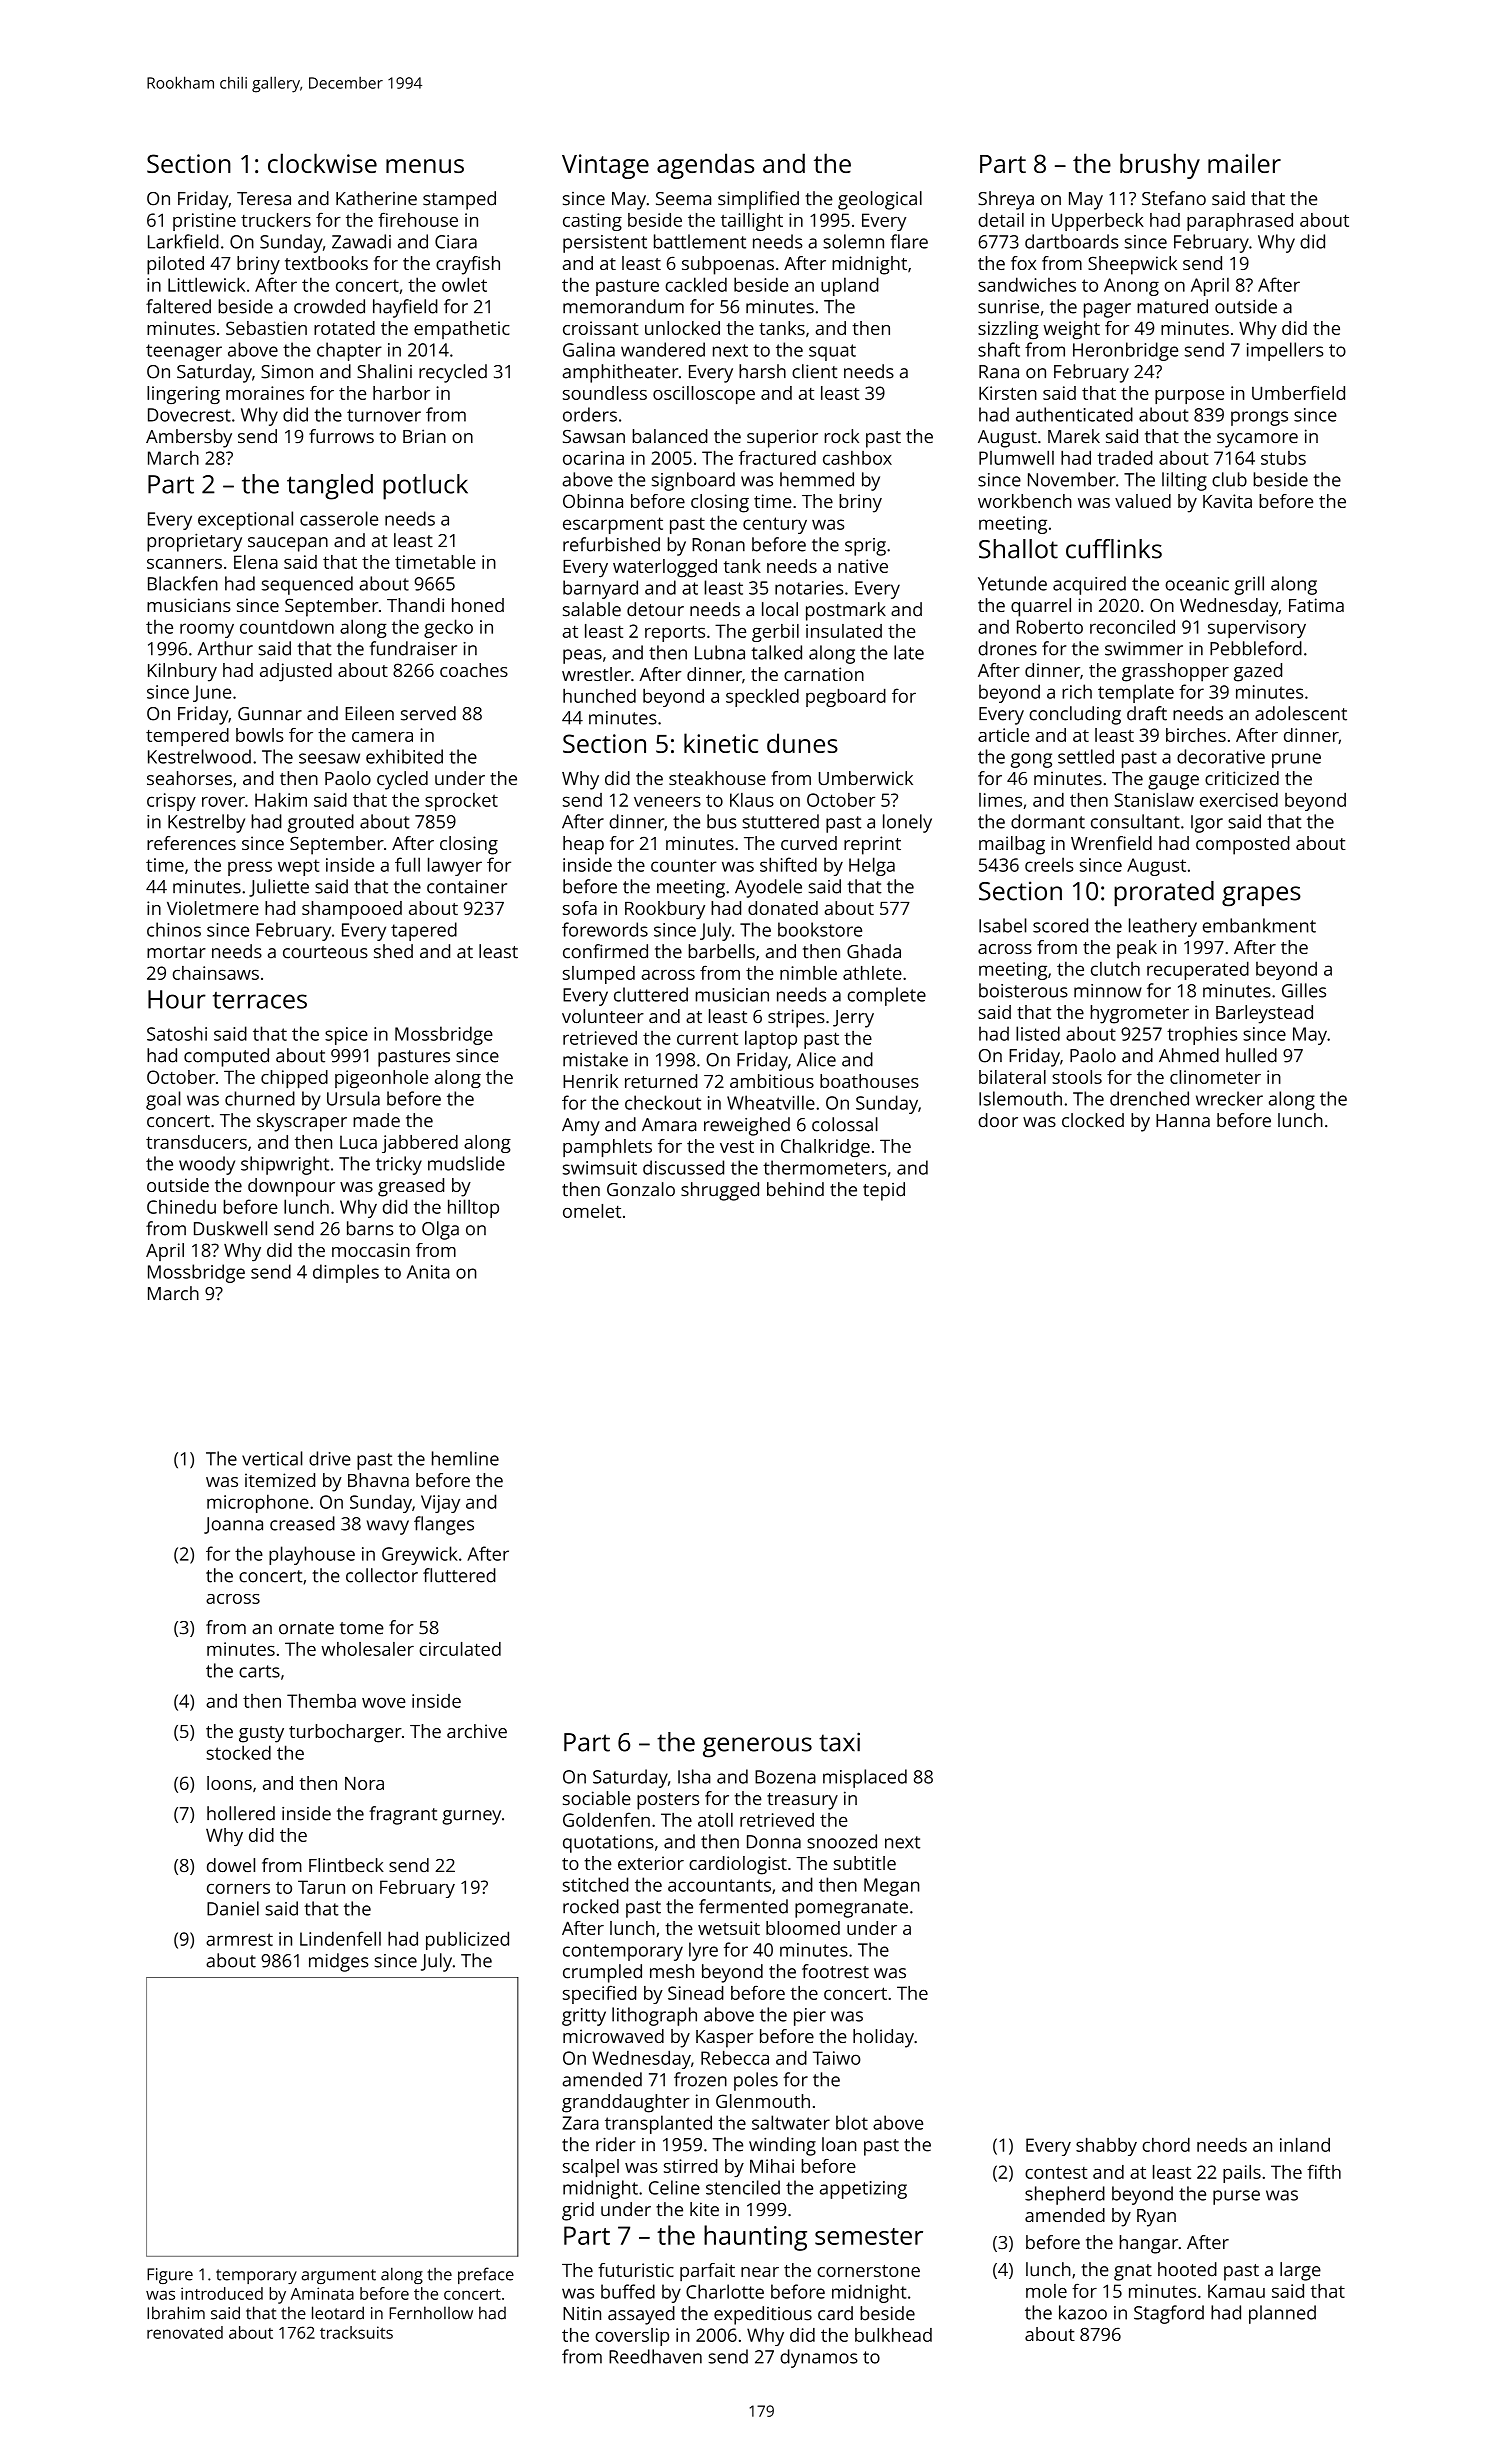 This screenshot has width=1496, height=2464. Describe the element at coordinates (1282, 2314) in the screenshot. I see `planned` at that location.
